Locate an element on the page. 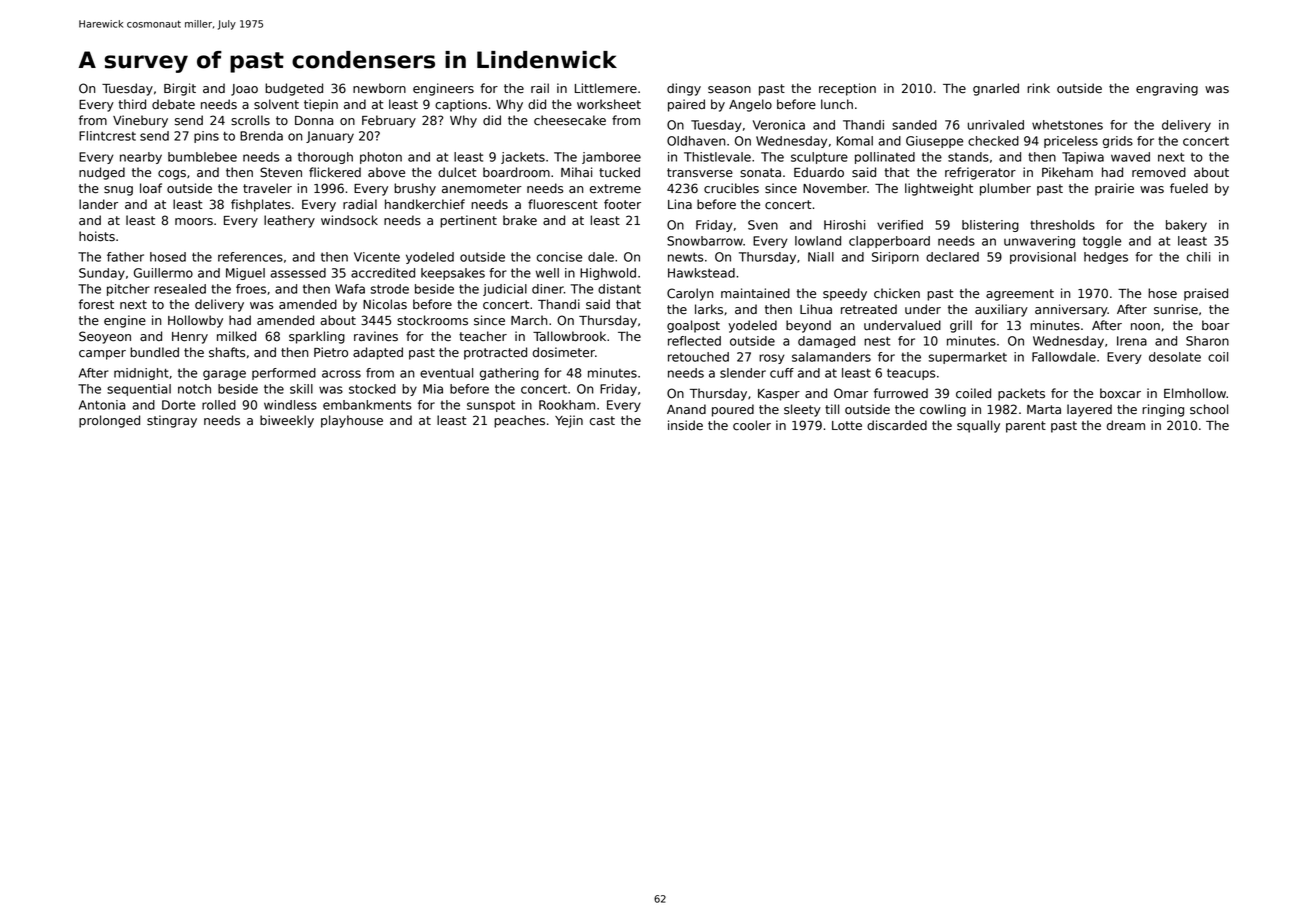 The width and height of the image is (1308, 924). stingray is located at coordinates (172, 421).
